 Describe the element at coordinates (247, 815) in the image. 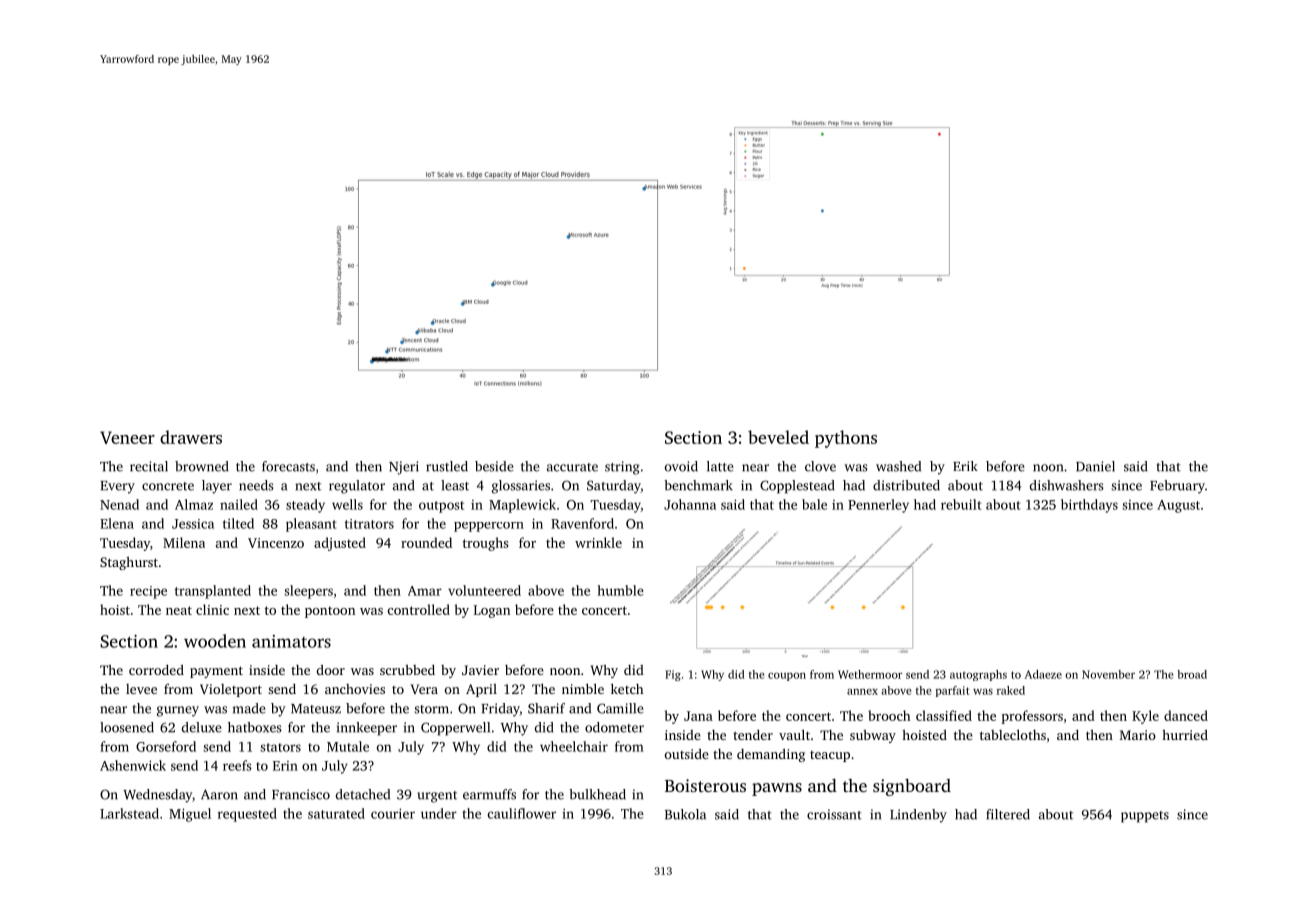

I see `requested` at that location.
